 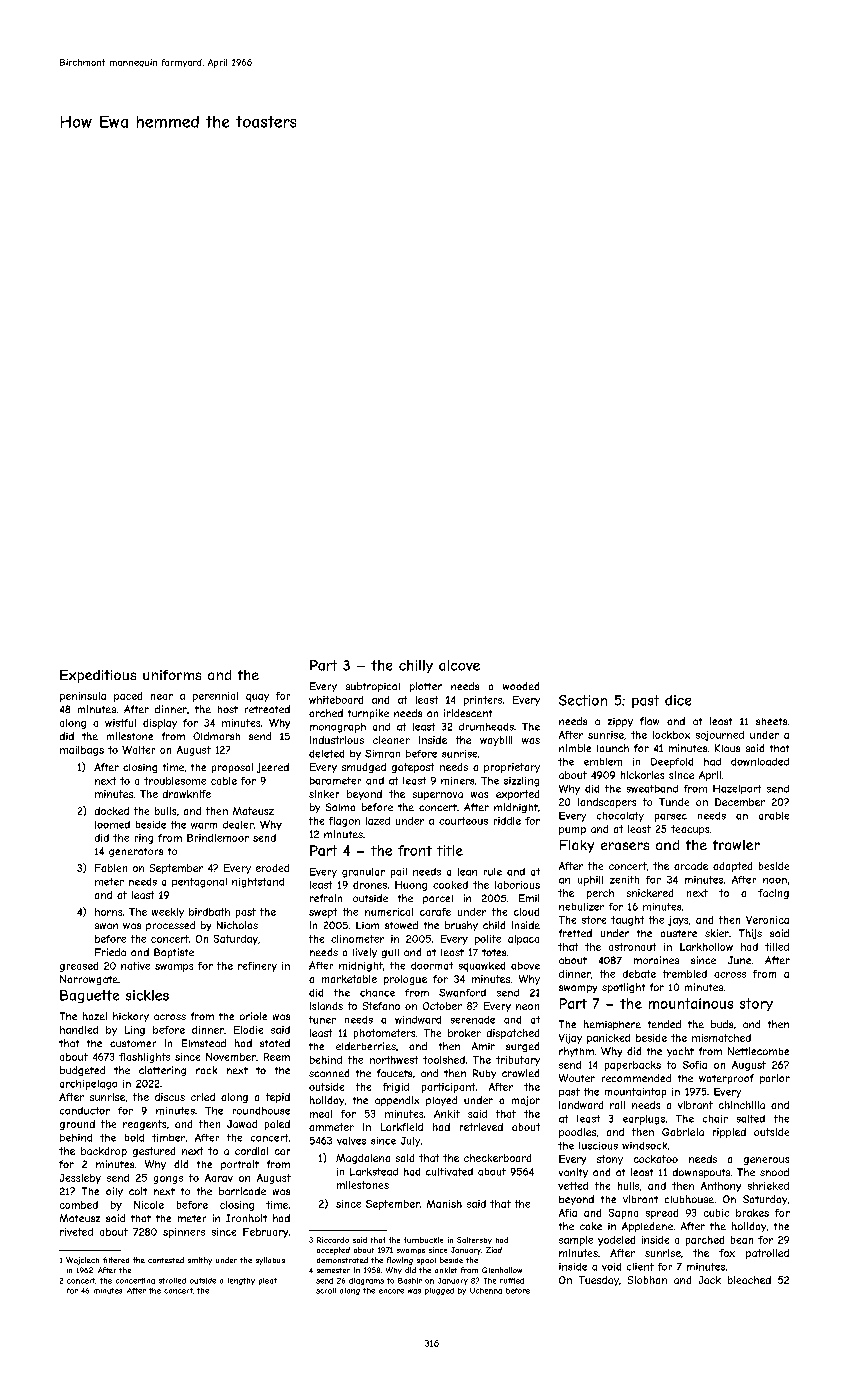 I want to click on lengthy, so click(x=241, y=1281).
